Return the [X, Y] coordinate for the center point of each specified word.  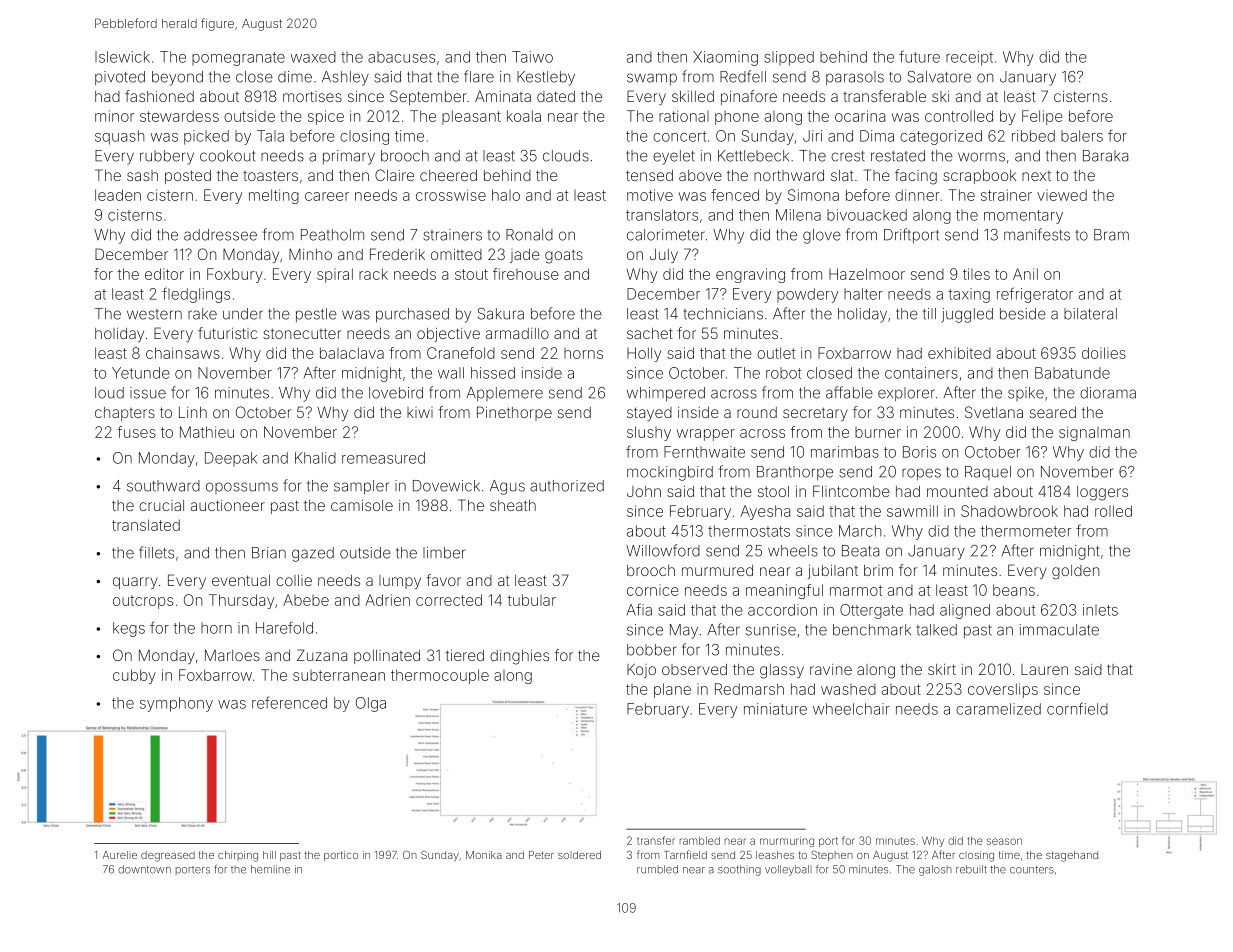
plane [672, 690]
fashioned [159, 96]
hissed [493, 373]
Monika [484, 855]
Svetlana [994, 412]
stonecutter [302, 333]
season [1004, 841]
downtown [144, 869]
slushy [649, 433]
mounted [957, 491]
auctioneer [228, 505]
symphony [176, 704]
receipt [969, 58]
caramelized [998, 709]
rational [684, 116]
